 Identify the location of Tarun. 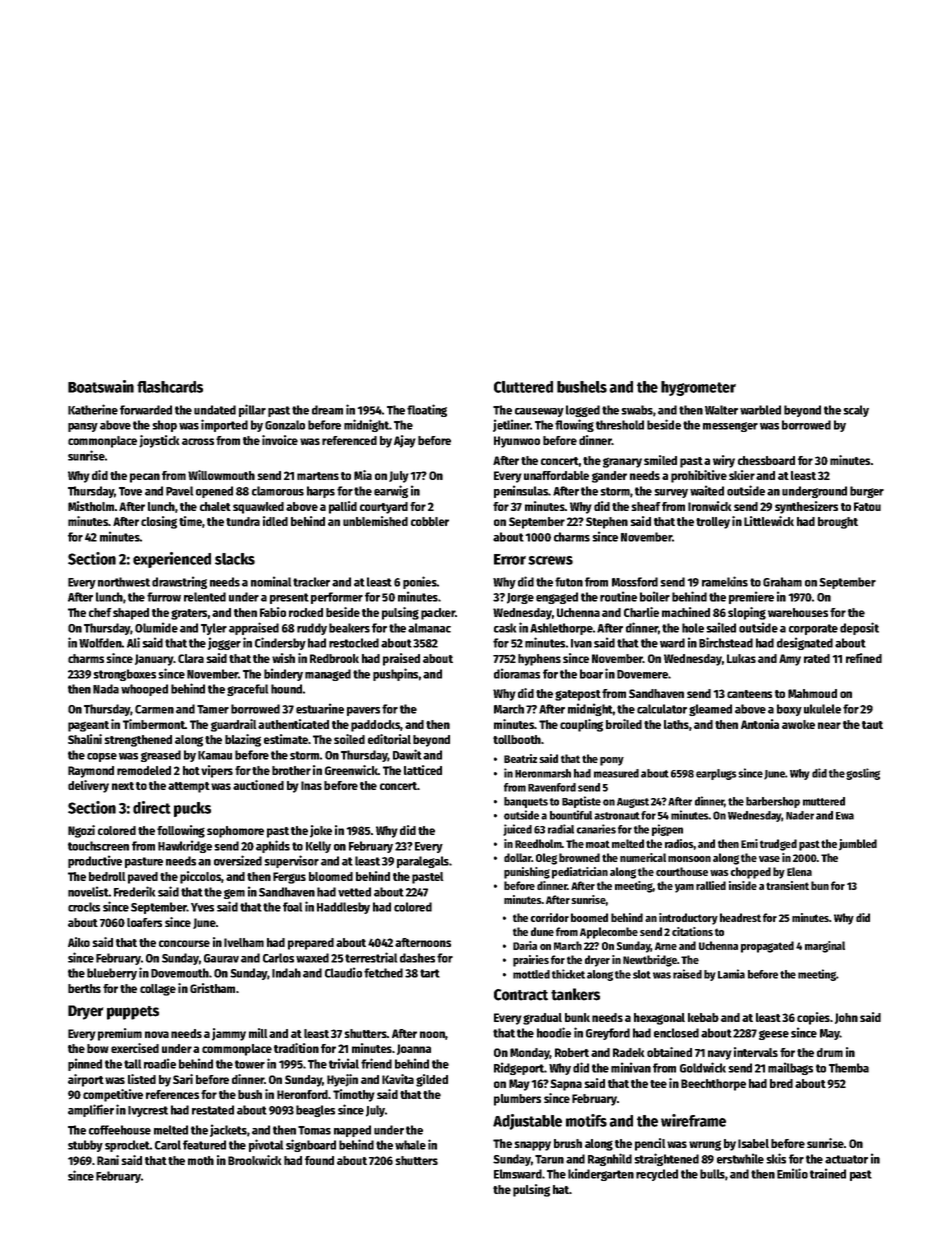
(549, 1159).
